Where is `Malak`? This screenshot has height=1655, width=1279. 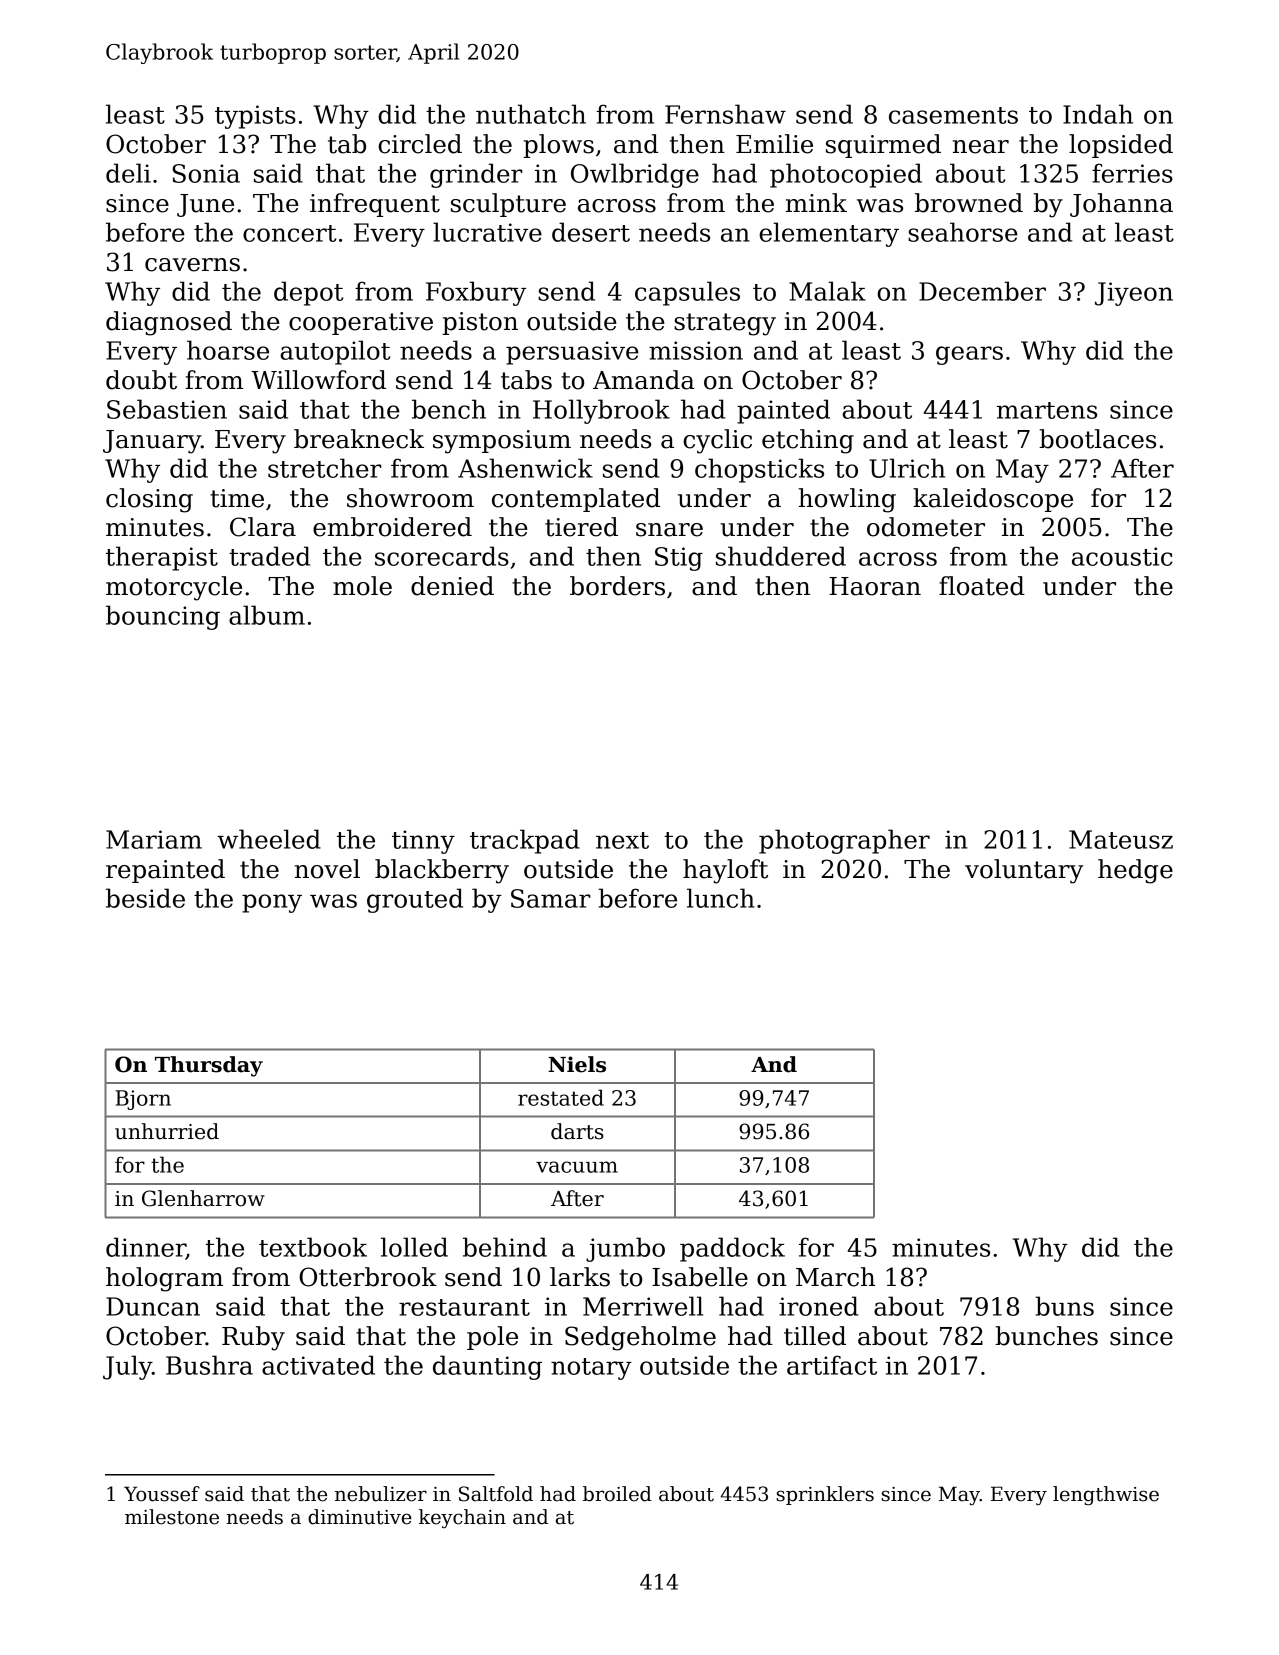
Malak is located at coordinates (827, 291).
